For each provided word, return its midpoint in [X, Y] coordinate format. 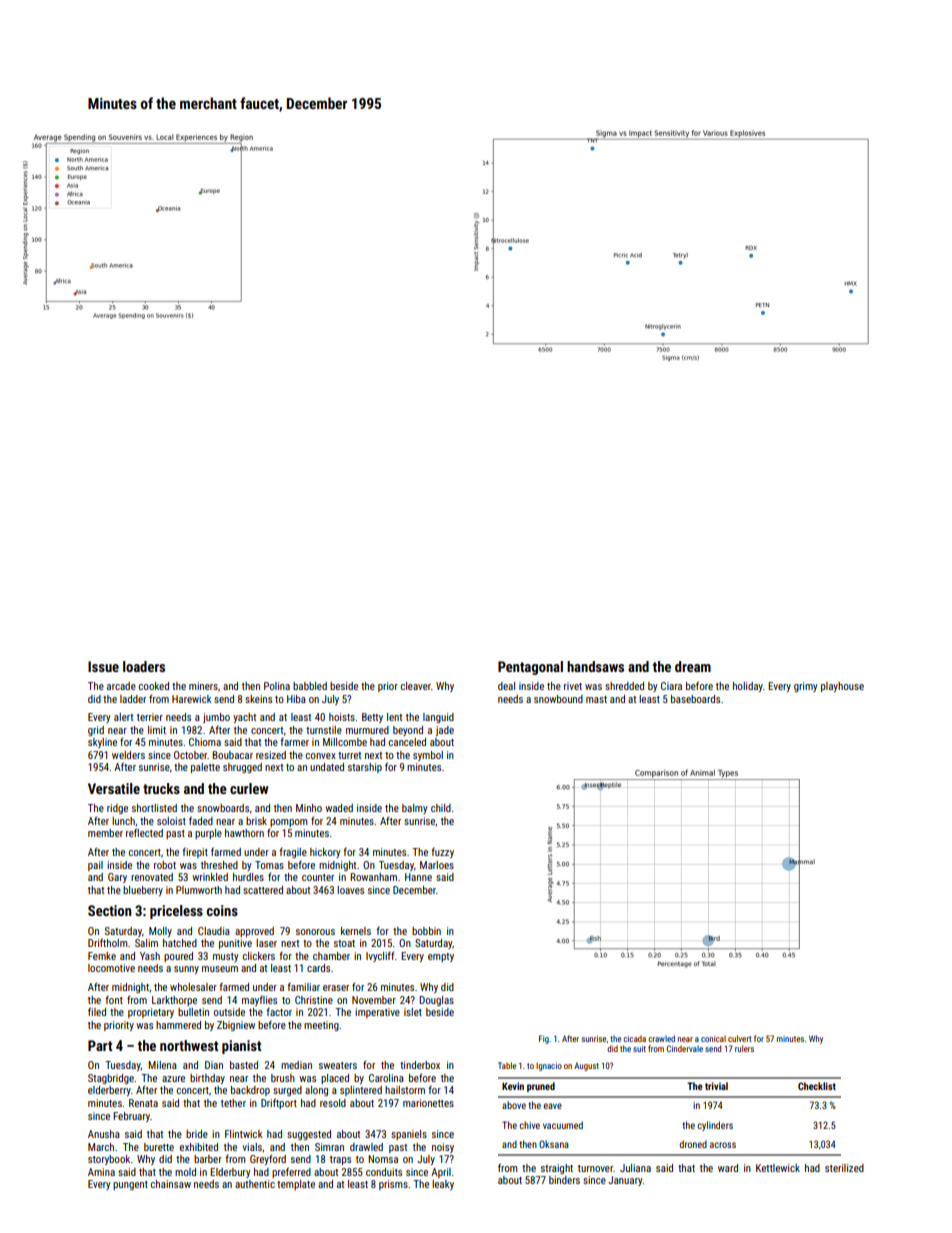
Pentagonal [530, 668]
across [723, 1145]
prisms [393, 1185]
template [296, 1185]
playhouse [842, 687]
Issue [103, 666]
